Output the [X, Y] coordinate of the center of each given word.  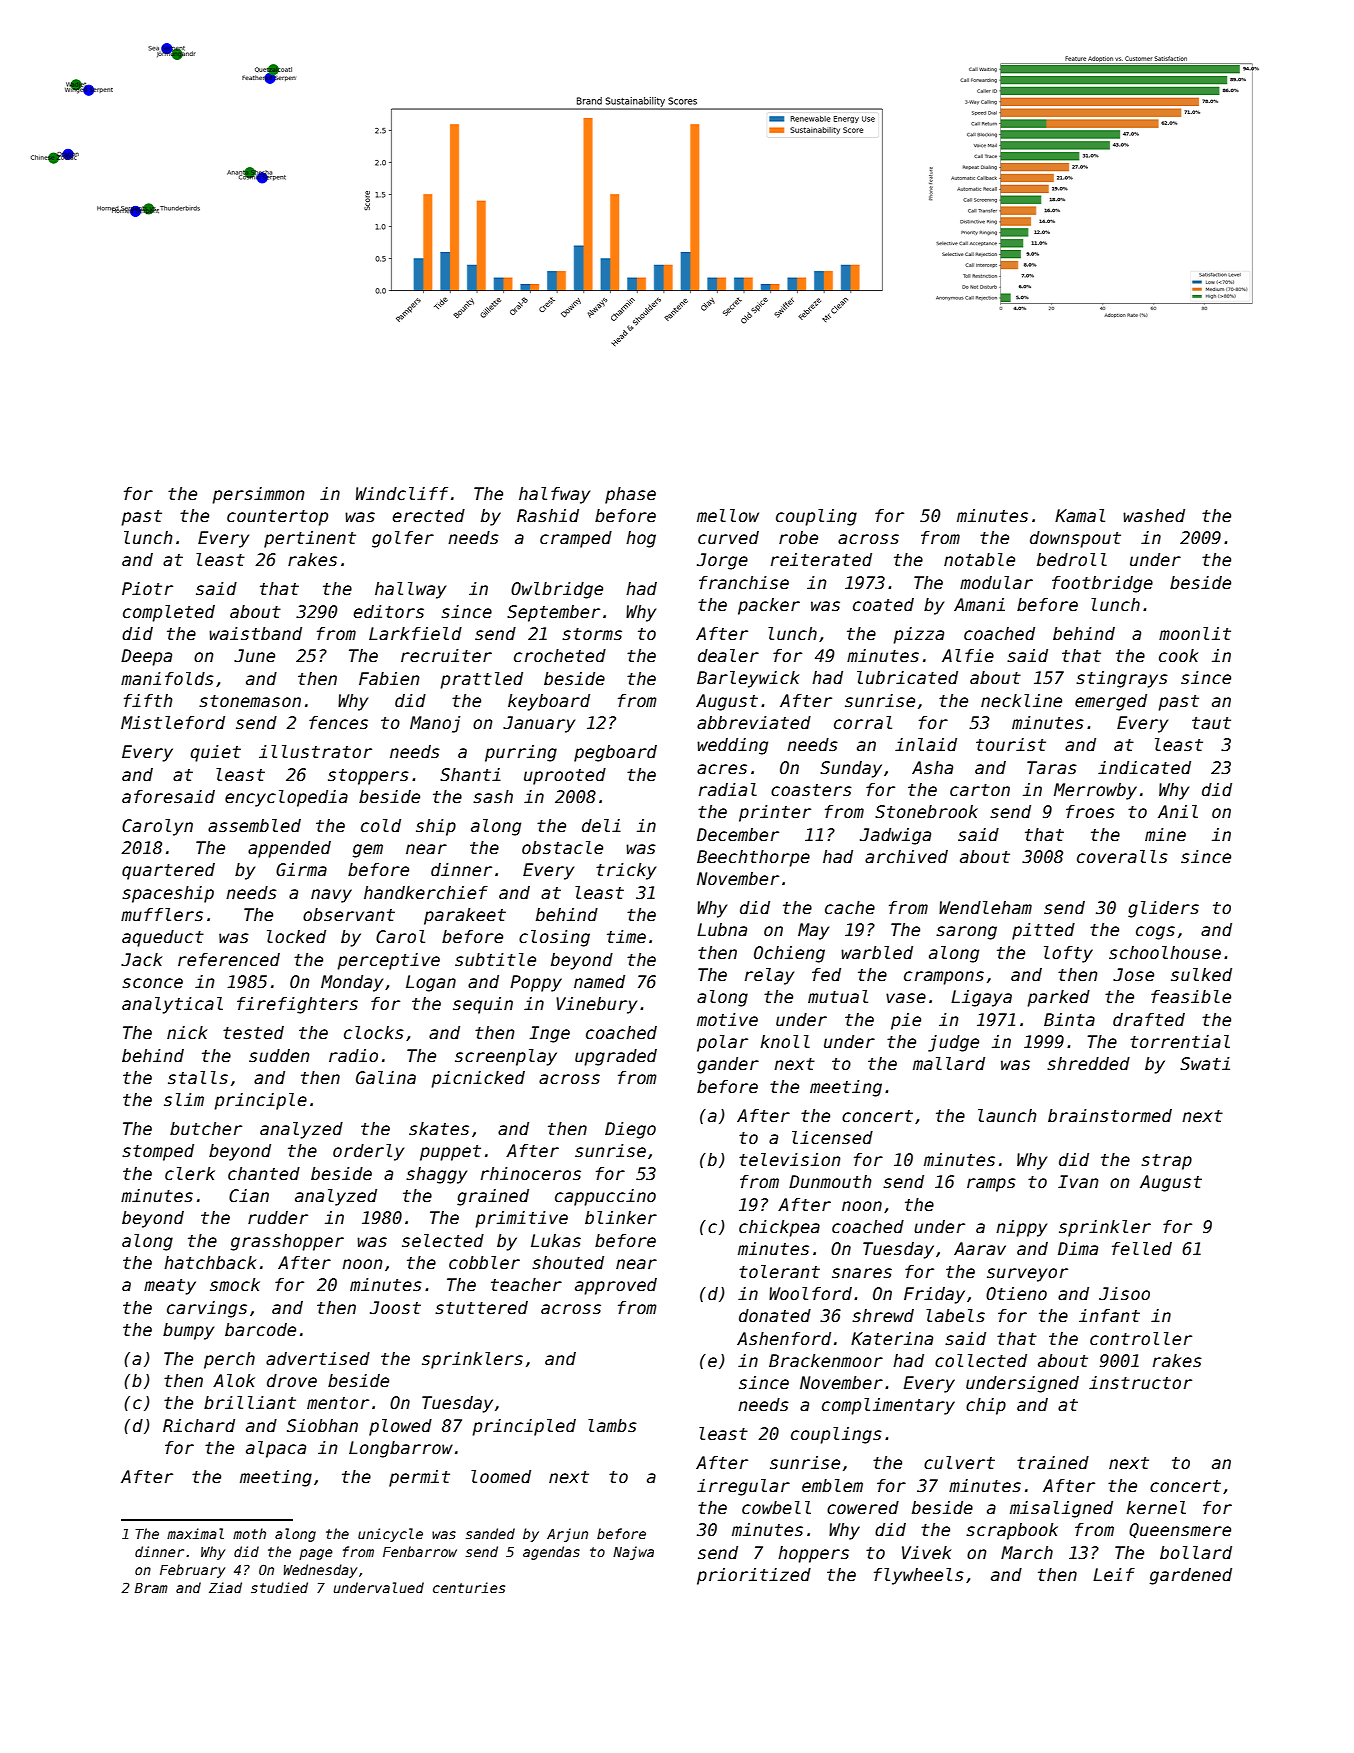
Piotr [147, 589]
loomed [501, 1477]
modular [996, 583]
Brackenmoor [826, 1361]
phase [630, 495]
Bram [151, 1588]
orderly [368, 1152]
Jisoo [1124, 1294]
